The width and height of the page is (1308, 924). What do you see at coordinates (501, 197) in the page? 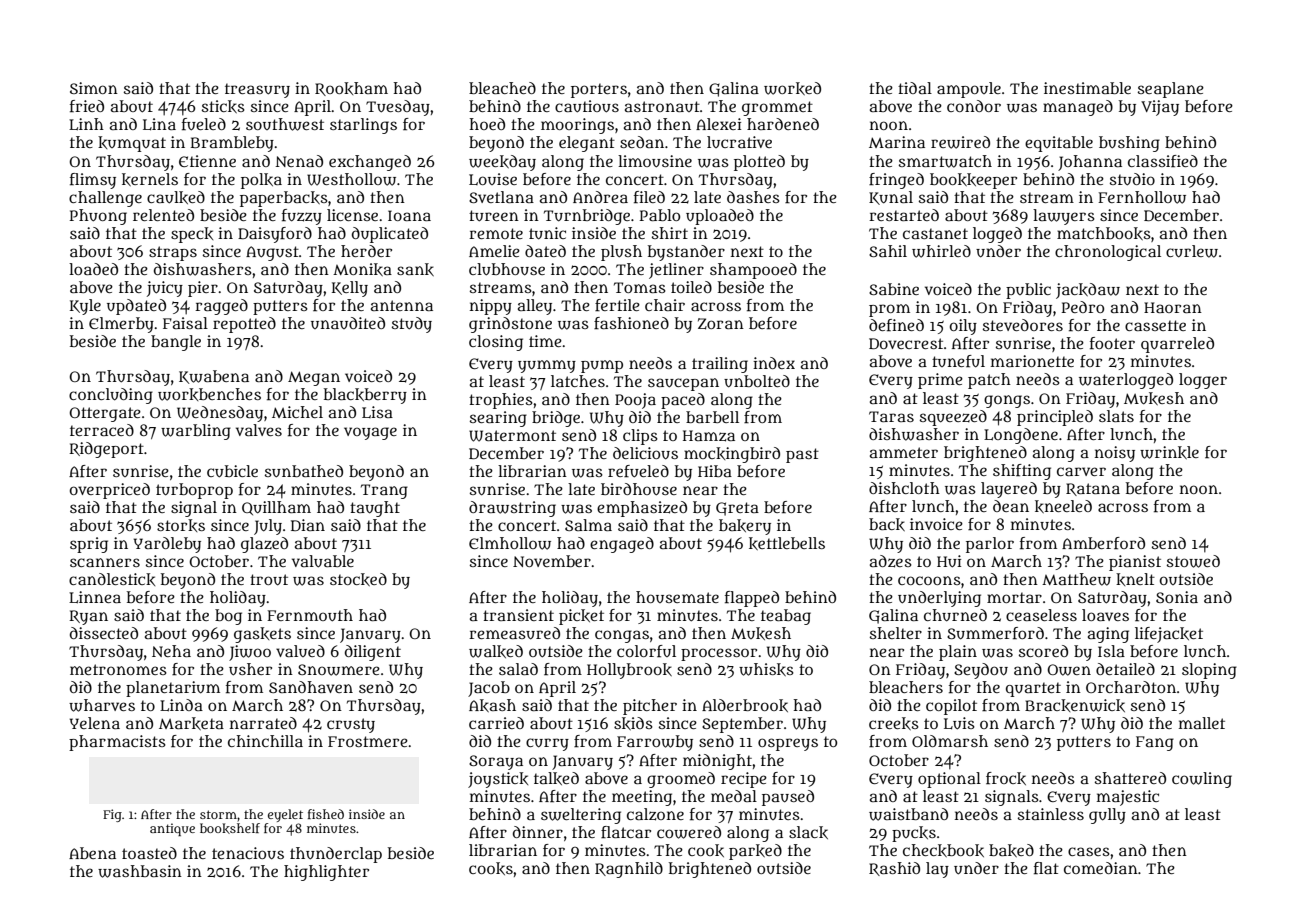
I see `Svetlana` at bounding box center [501, 197].
